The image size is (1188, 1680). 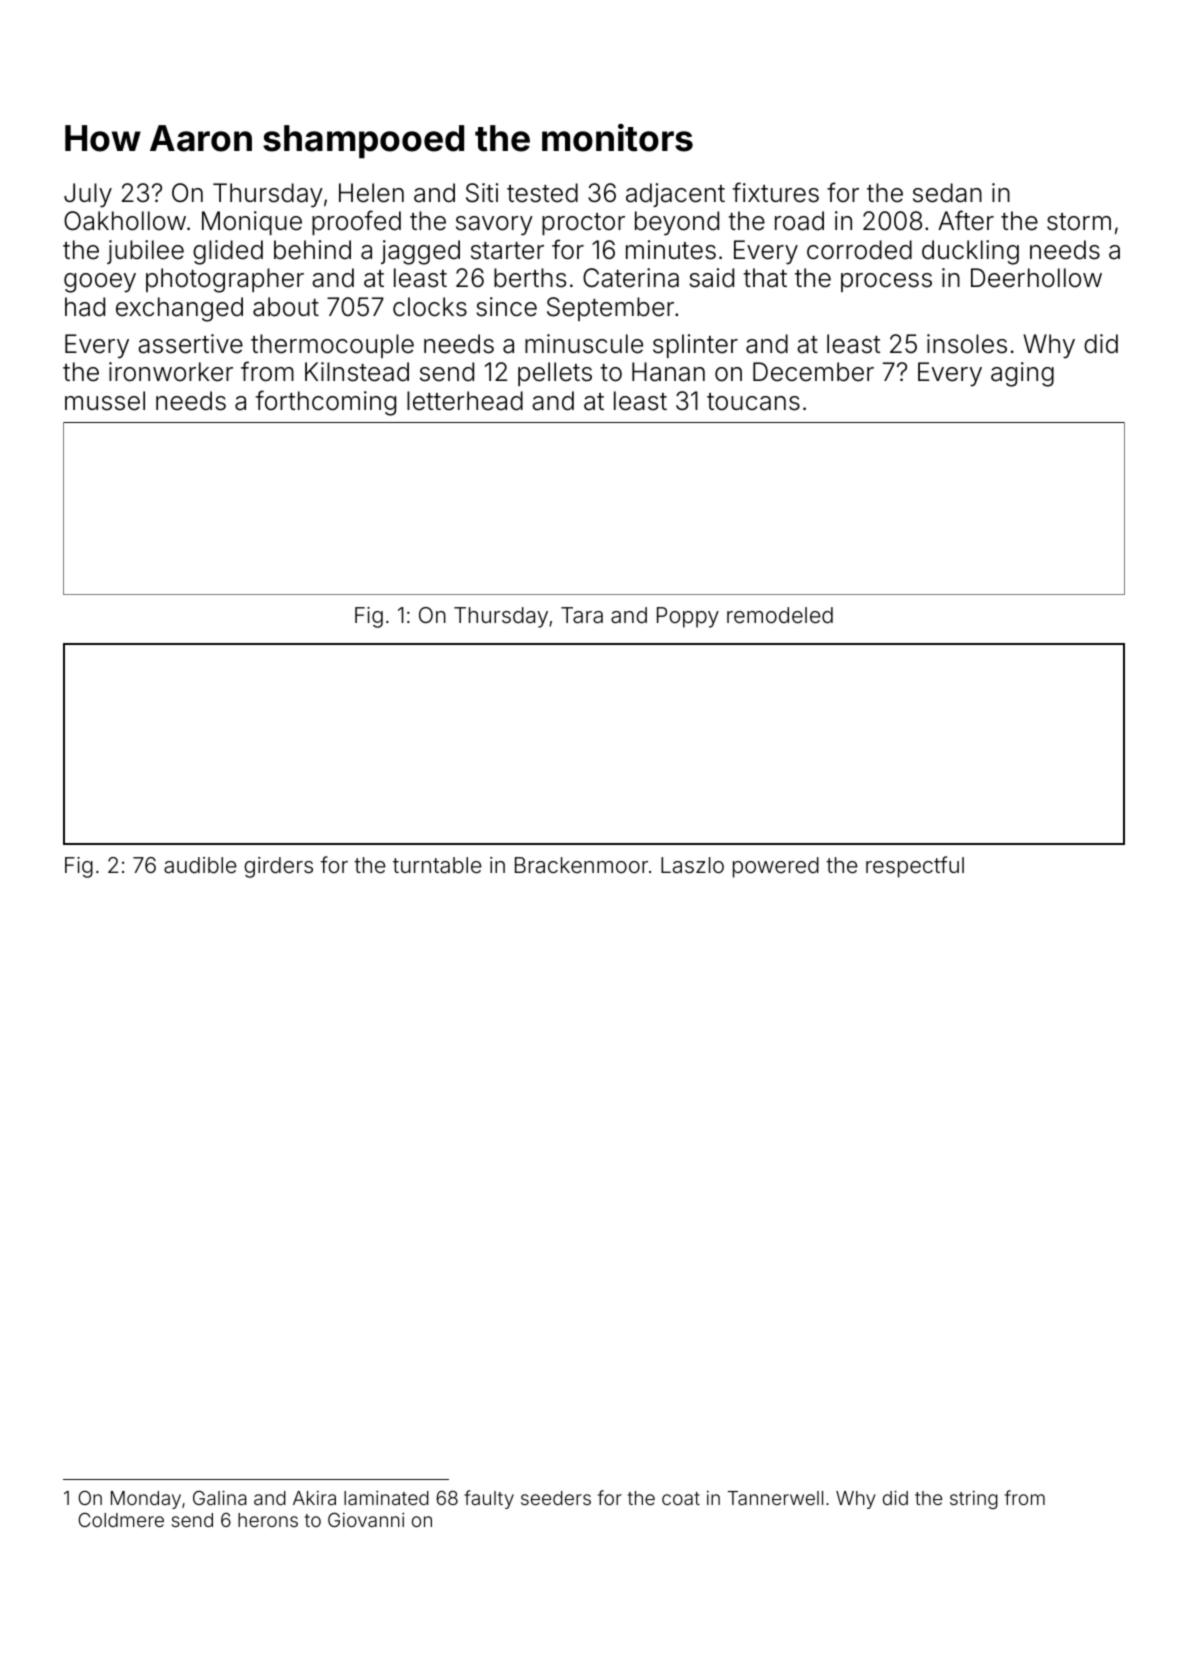 I want to click on process, so click(x=886, y=282).
